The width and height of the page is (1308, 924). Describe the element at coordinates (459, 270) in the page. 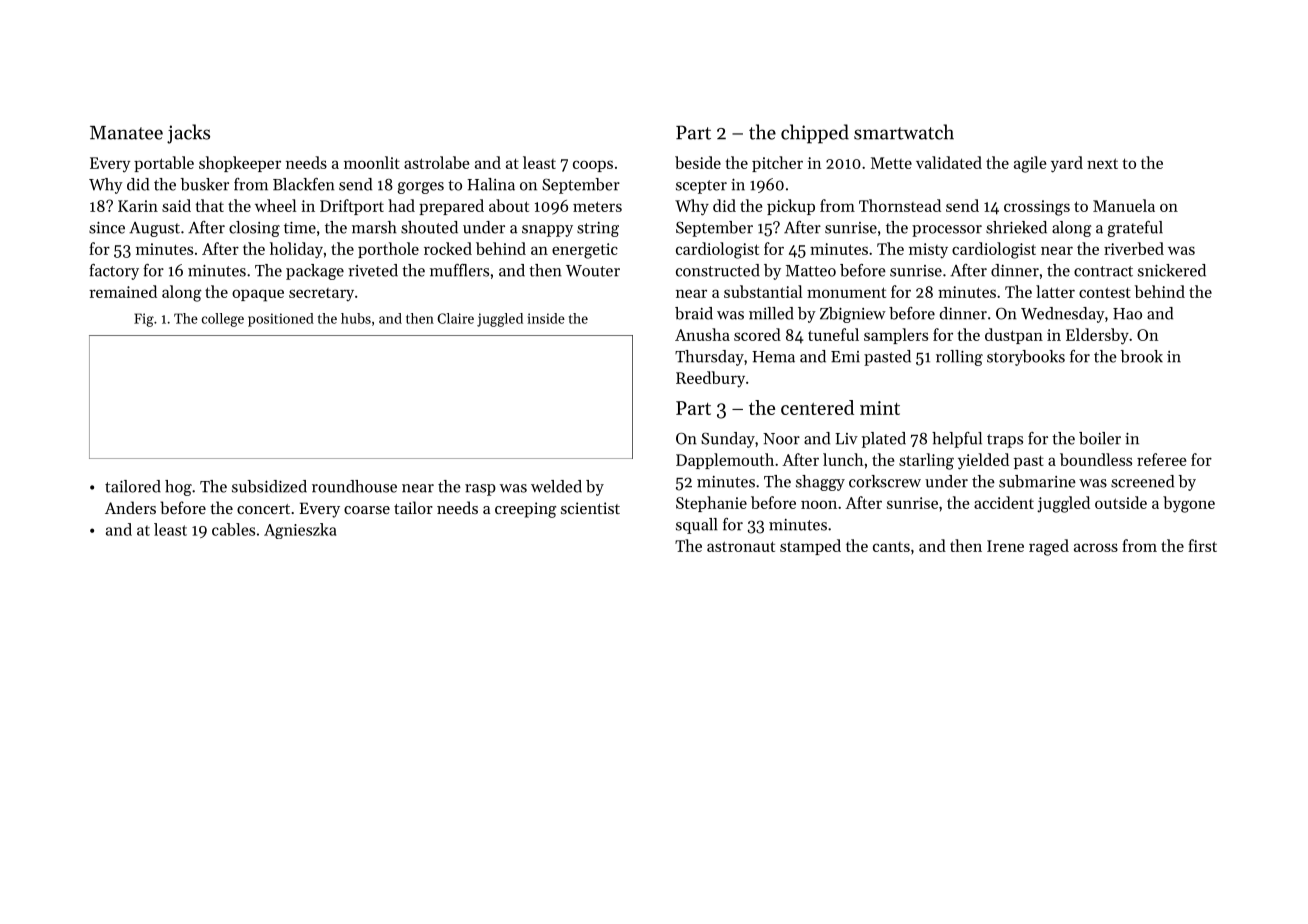

I see `mufflers` at that location.
